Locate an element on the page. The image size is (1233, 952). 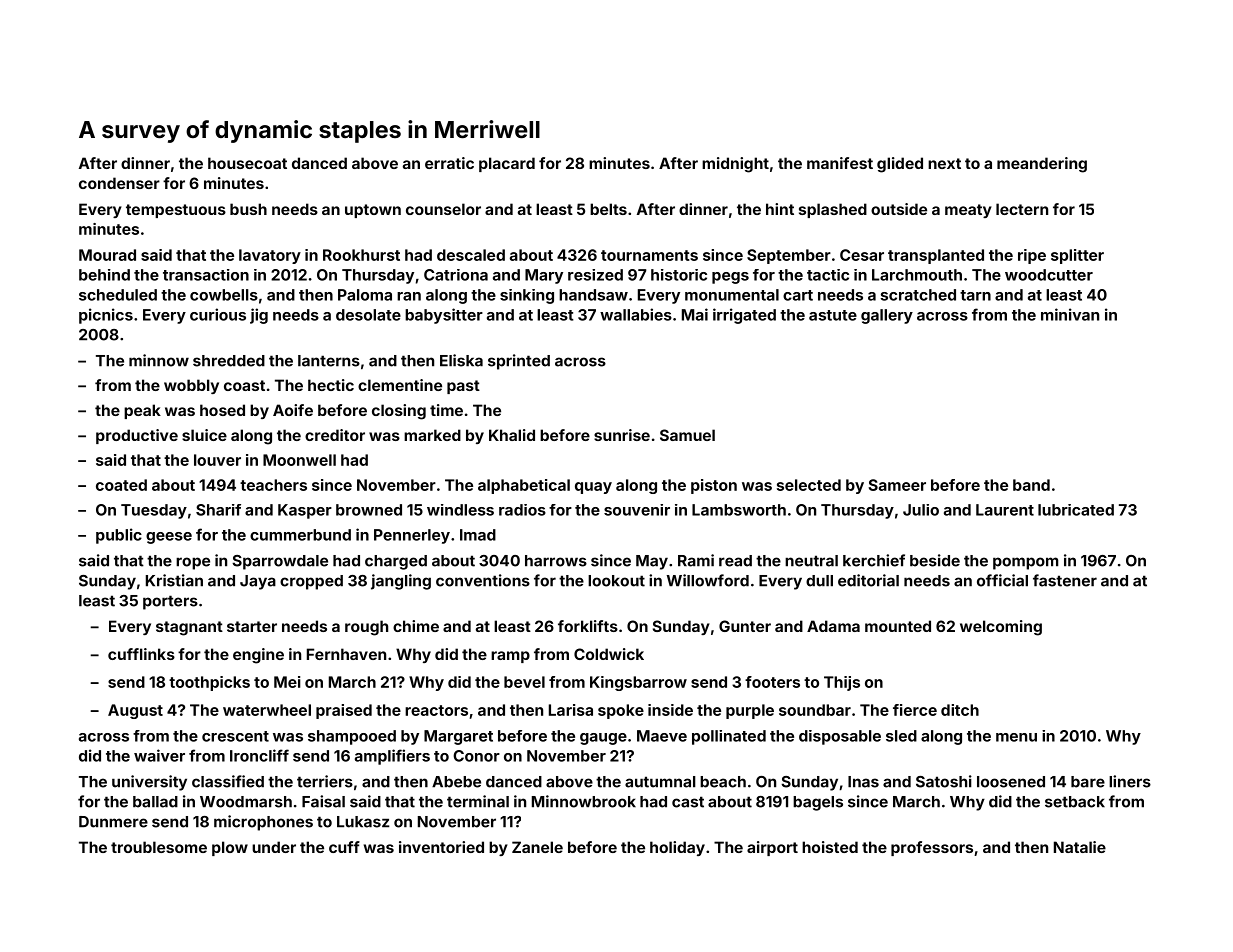
lectern is located at coordinates (1022, 209).
